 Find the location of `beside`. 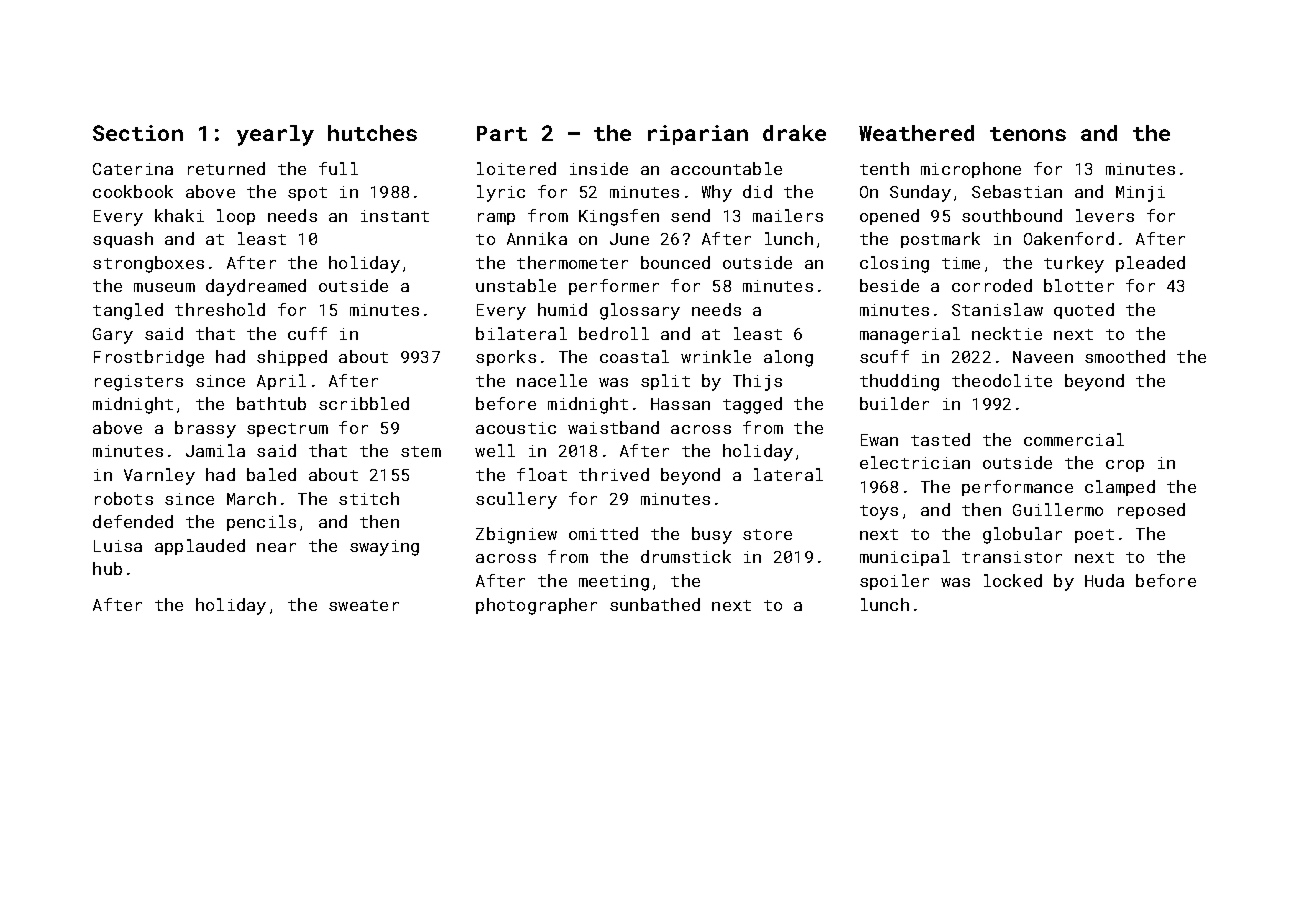

beside is located at coordinates (889, 285).
